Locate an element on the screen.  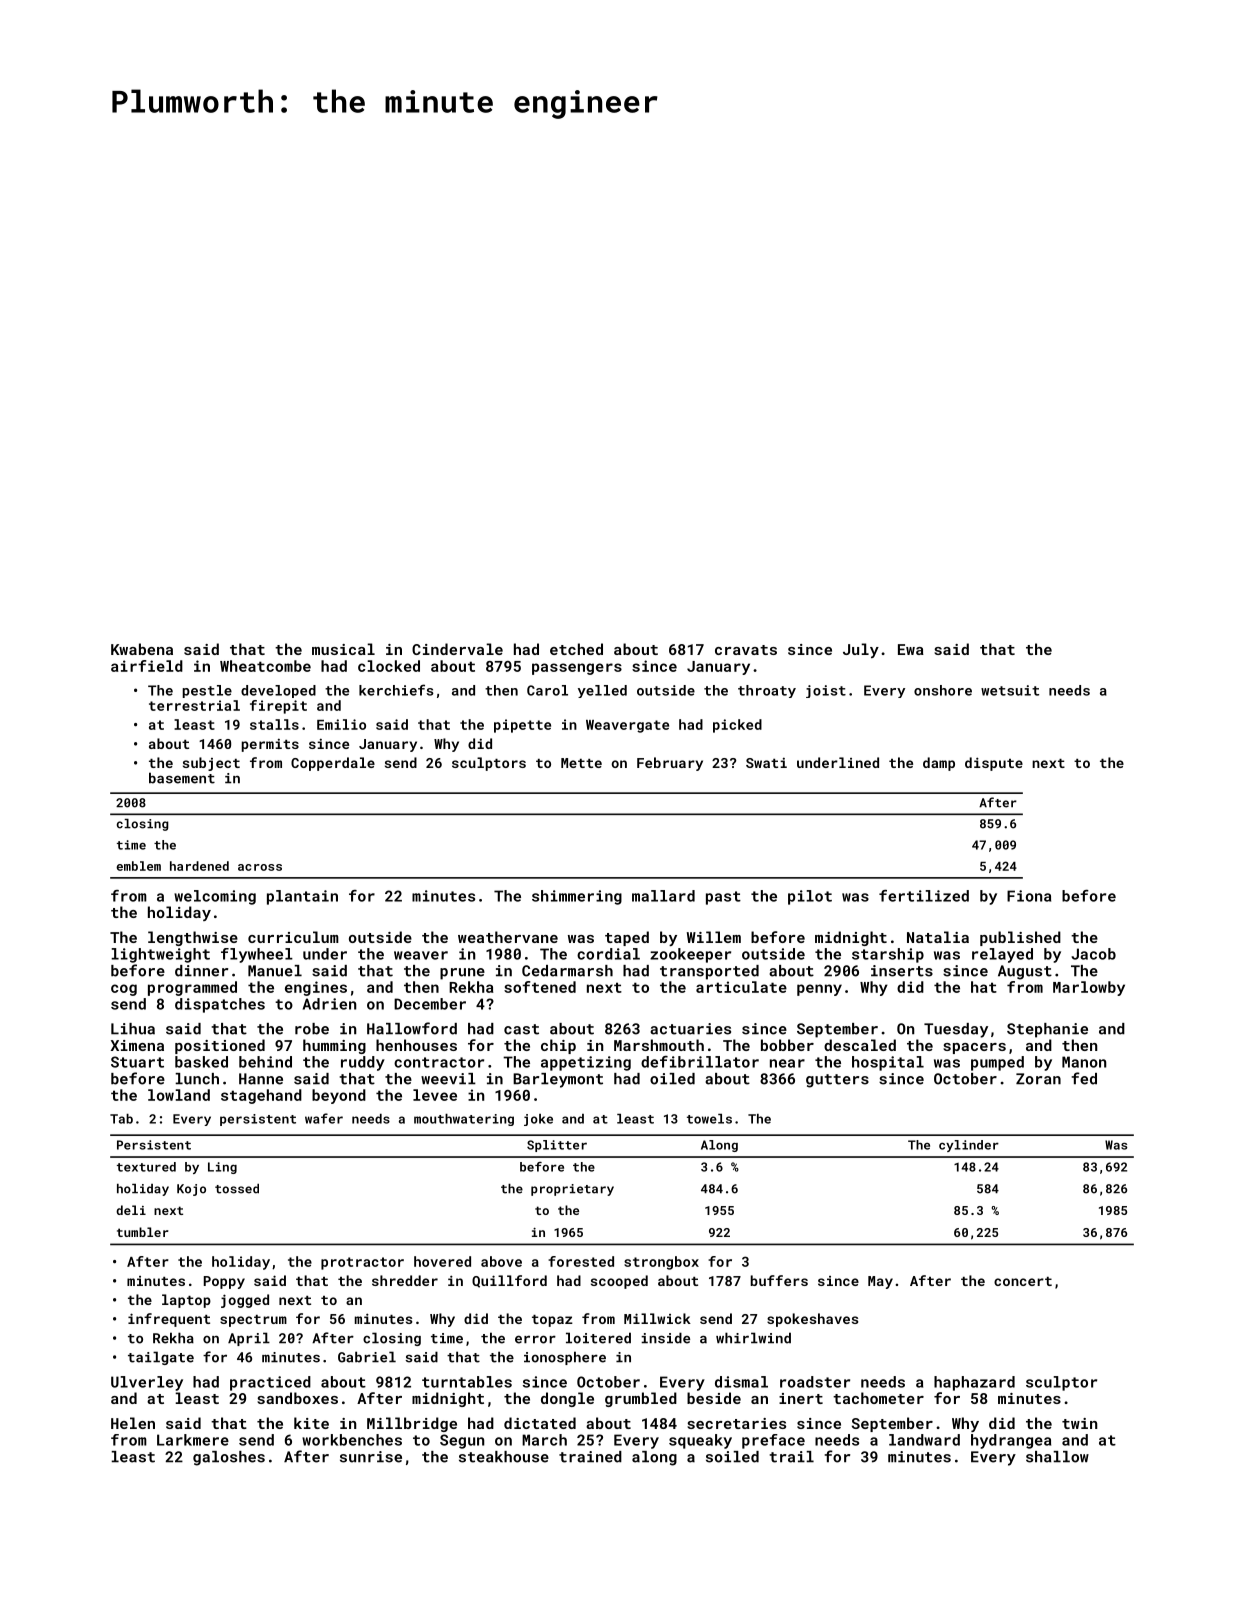
dispute is located at coordinates (994, 764).
